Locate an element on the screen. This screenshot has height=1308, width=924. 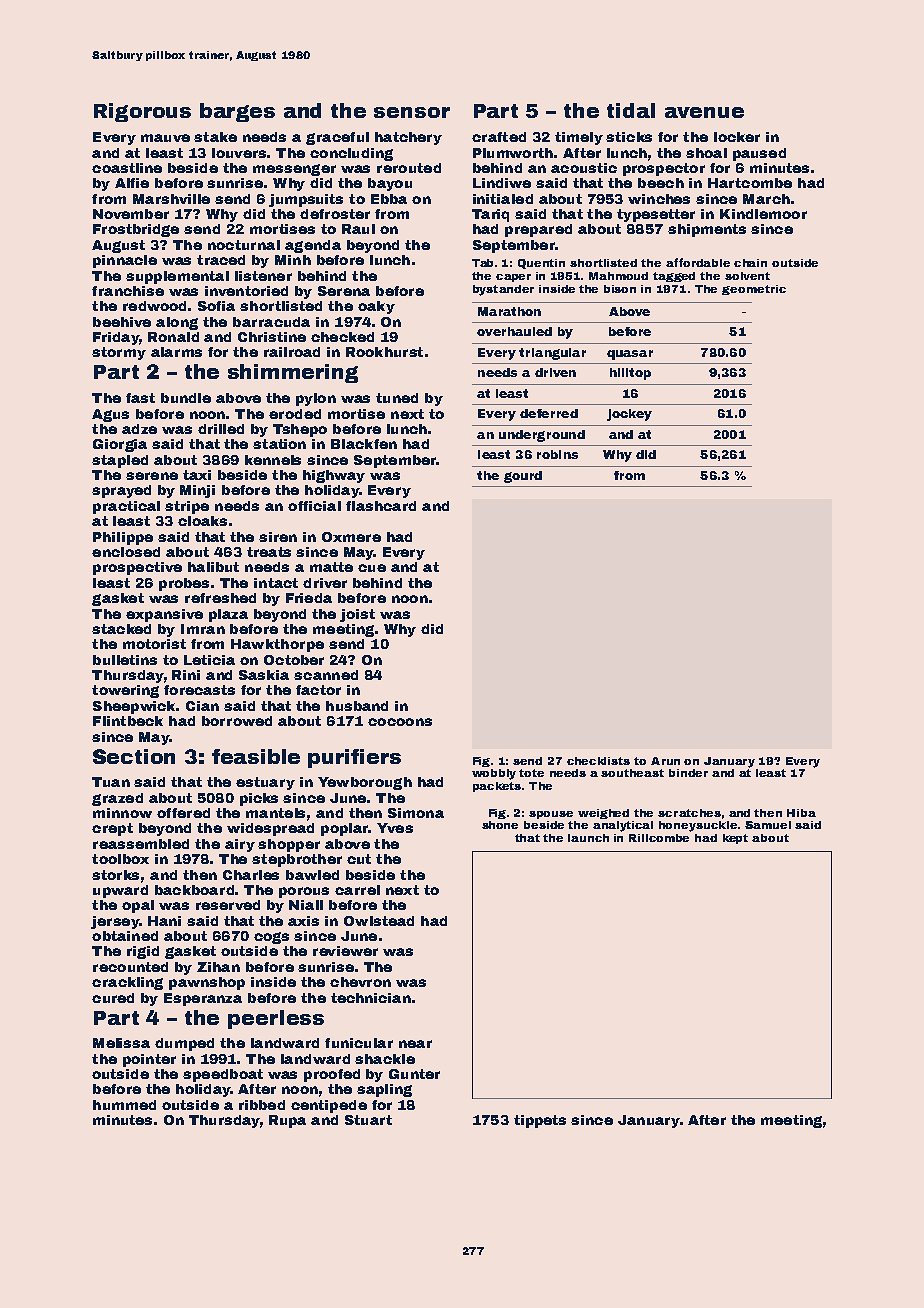
opal is located at coordinates (138, 906).
